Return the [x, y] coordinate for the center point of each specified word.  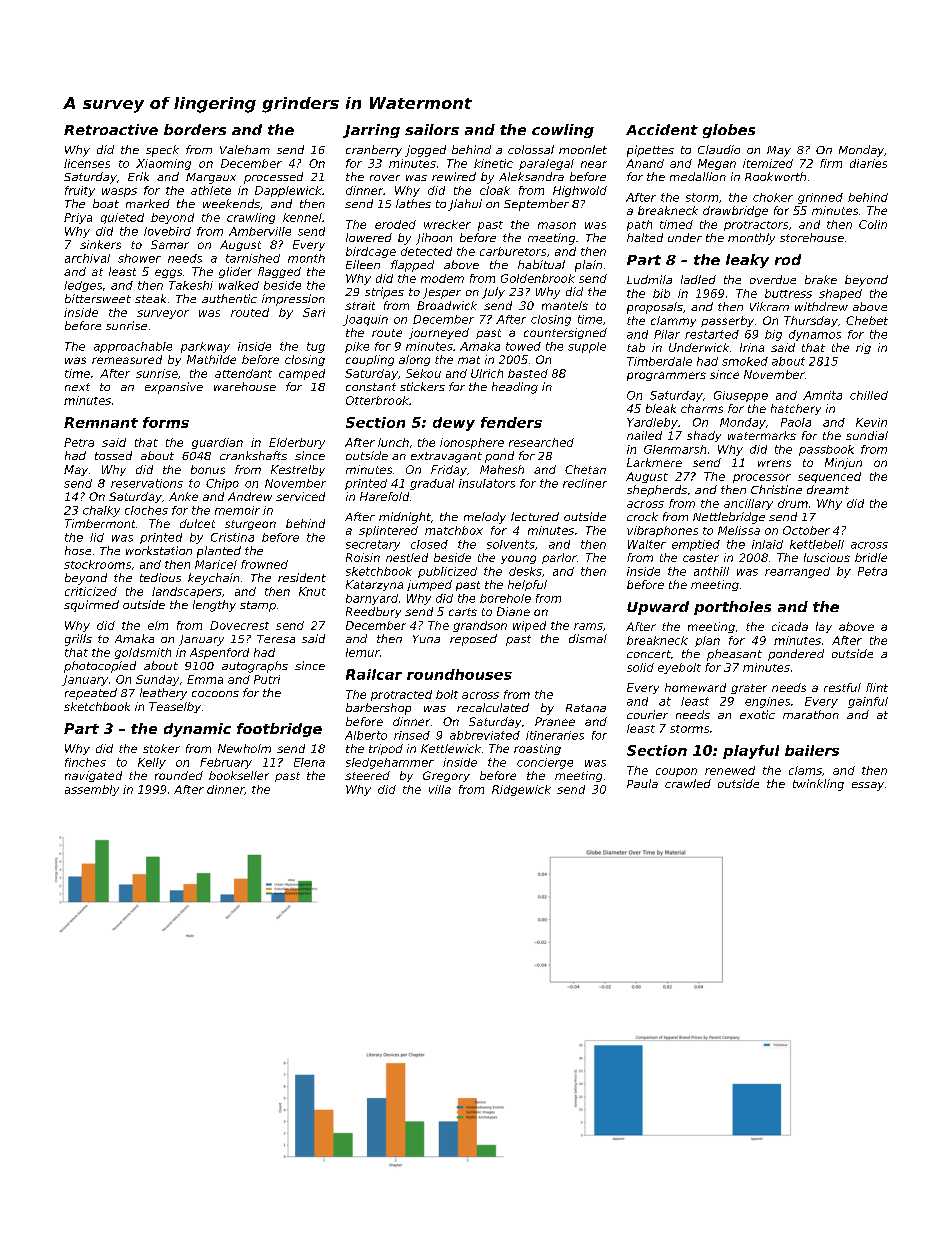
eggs [168, 273]
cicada [790, 626]
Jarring [371, 131]
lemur [363, 652]
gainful [868, 702]
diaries [868, 163]
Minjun [843, 463]
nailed [644, 435]
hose [78, 550]
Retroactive [111, 129]
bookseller [239, 775]
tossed [113, 455]
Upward [658, 608]
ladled [698, 279]
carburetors [513, 251]
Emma [205, 679]
